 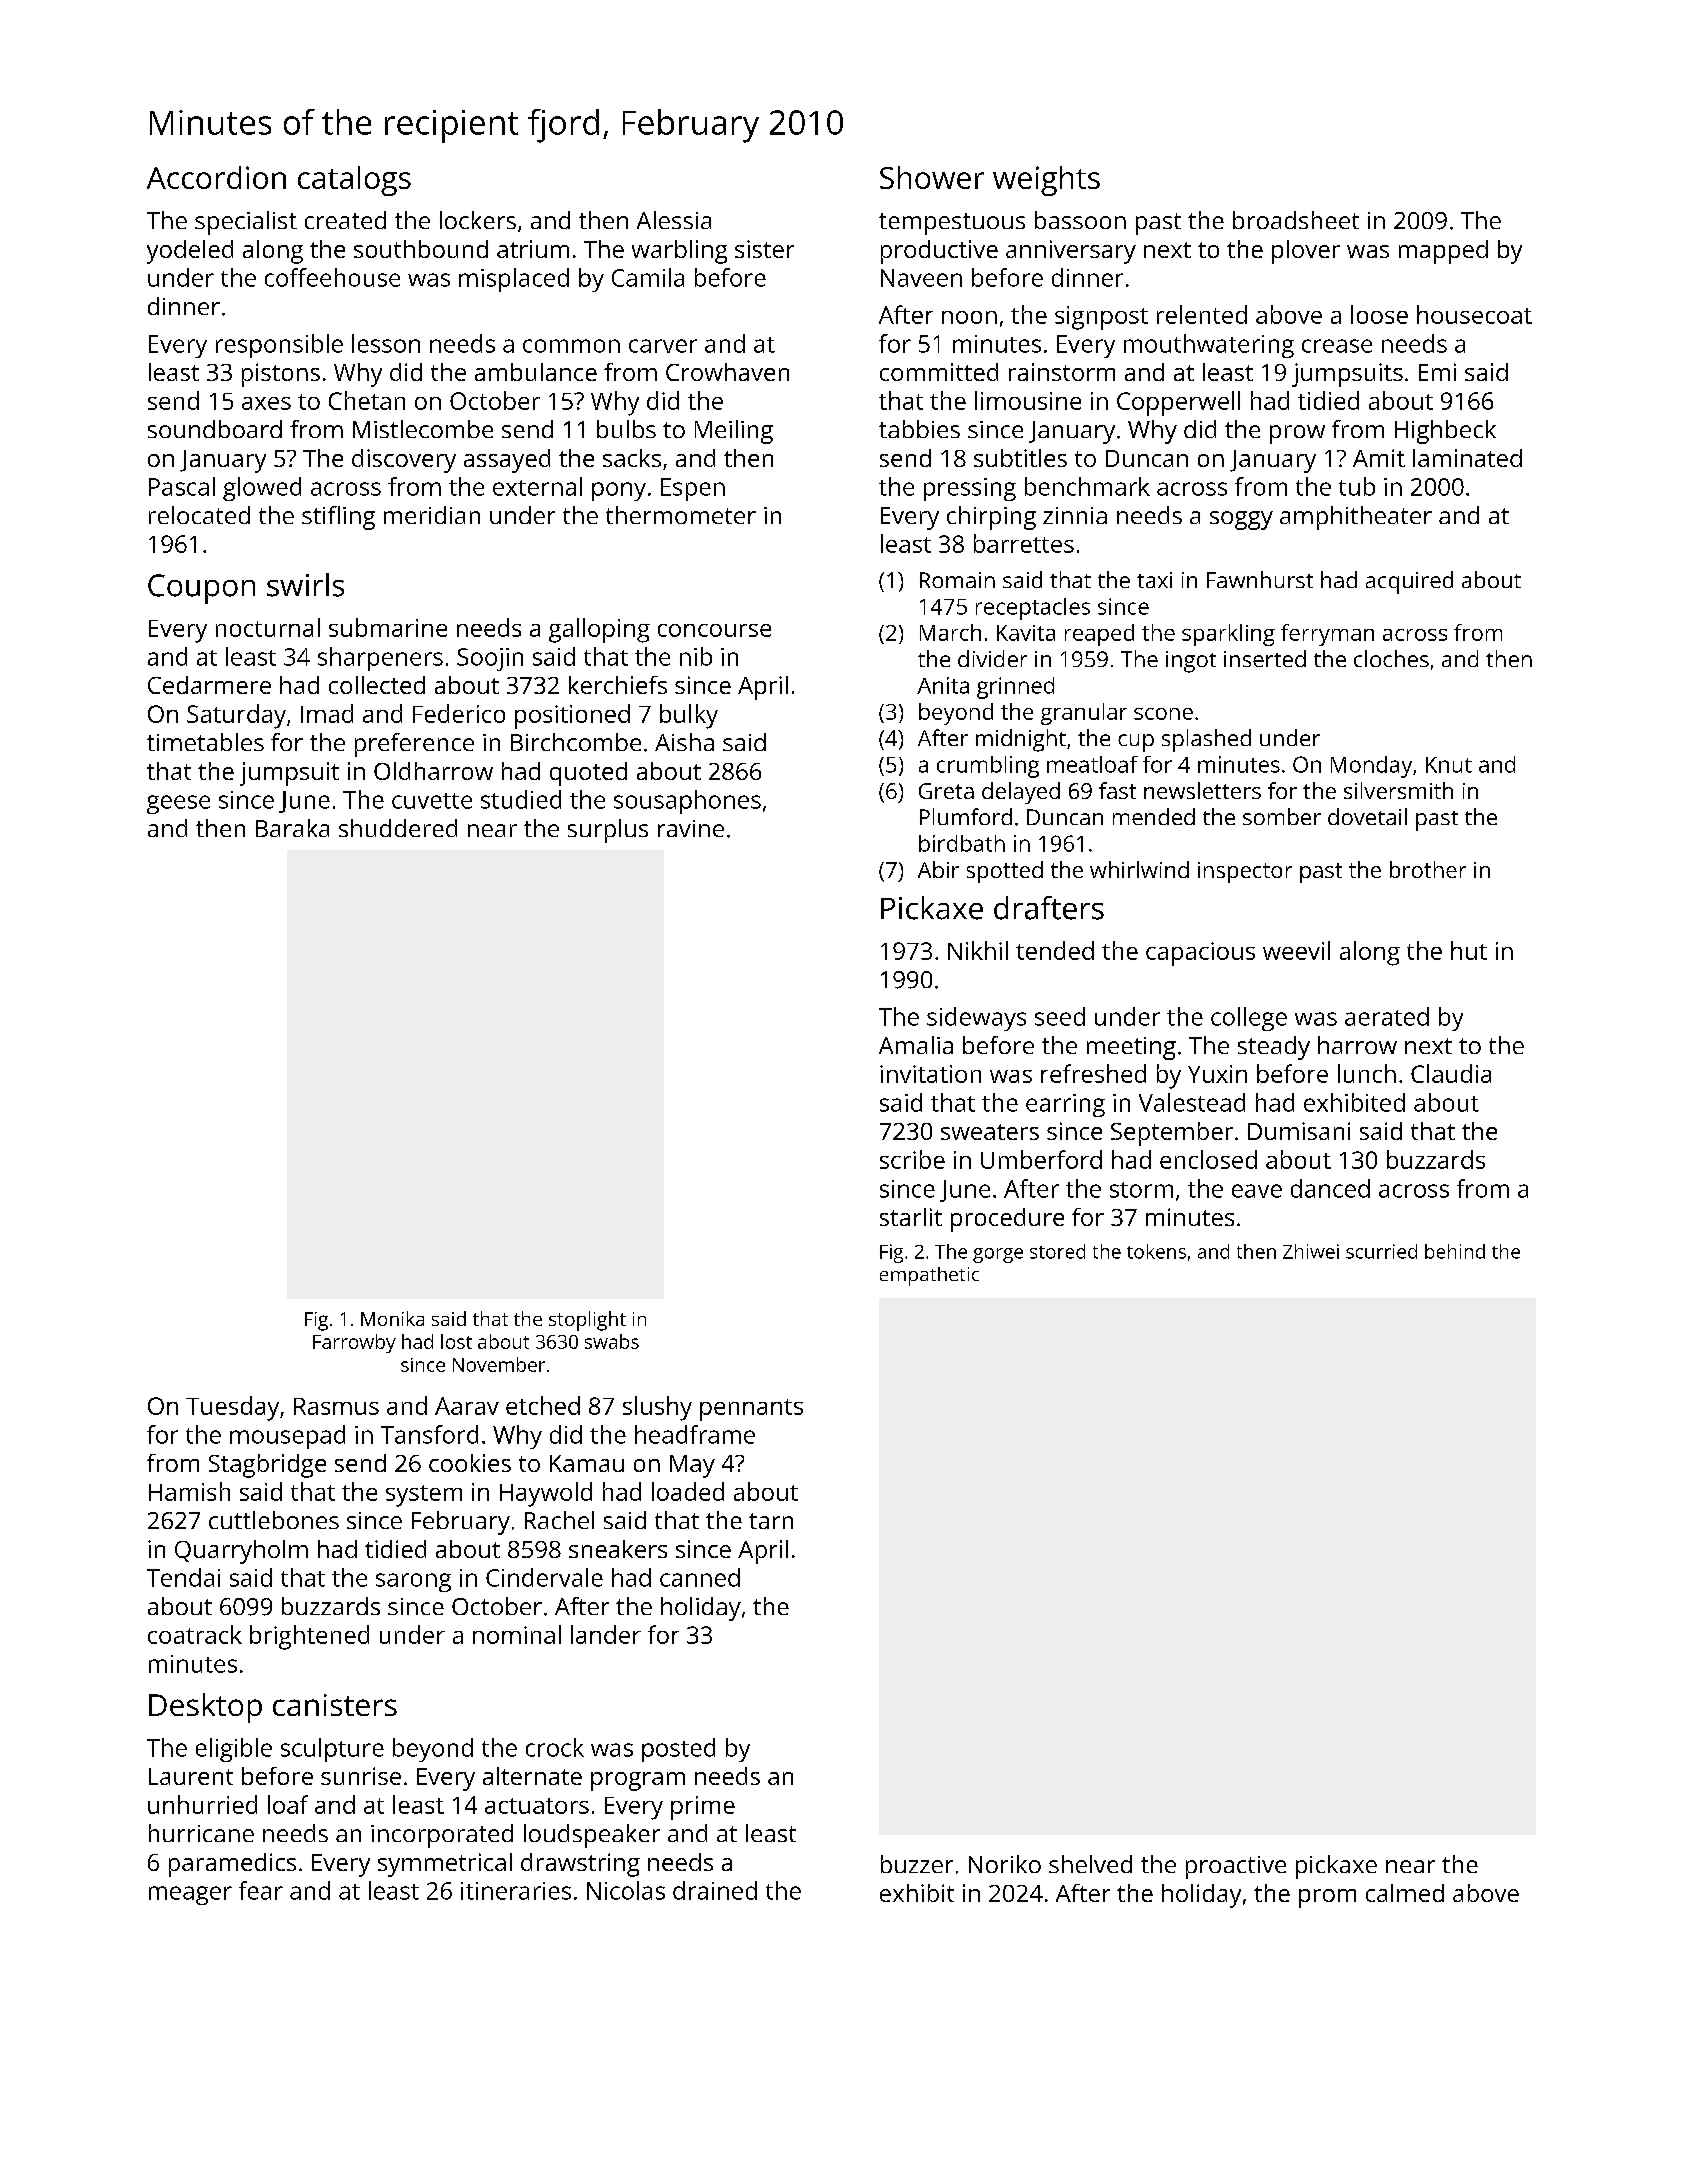 I want to click on shelved, so click(x=1090, y=1864).
